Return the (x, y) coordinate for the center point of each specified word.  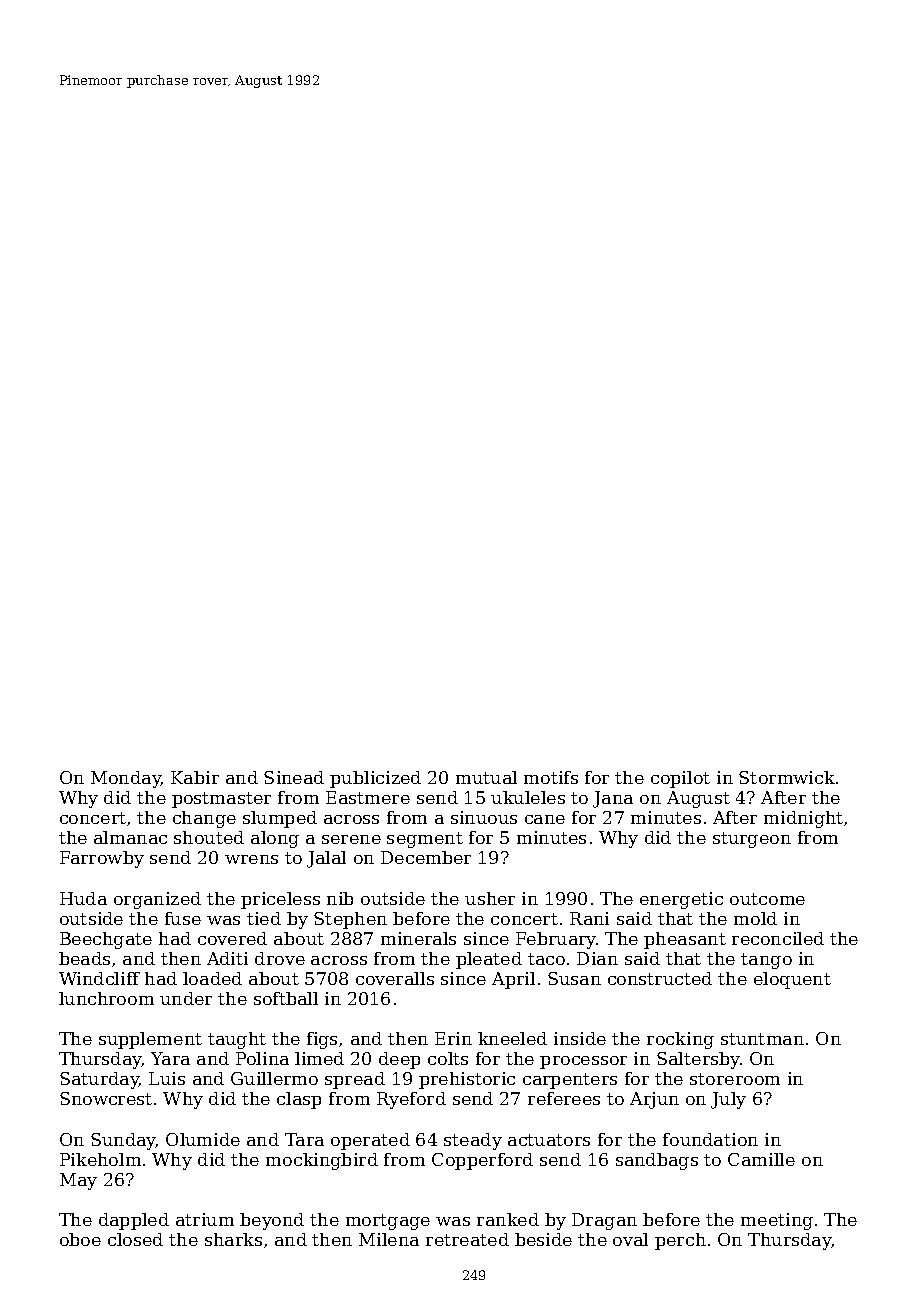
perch (680, 1241)
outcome (767, 899)
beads (84, 958)
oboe (80, 1239)
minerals (418, 938)
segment (425, 840)
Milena (389, 1239)
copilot (680, 779)
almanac (130, 837)
